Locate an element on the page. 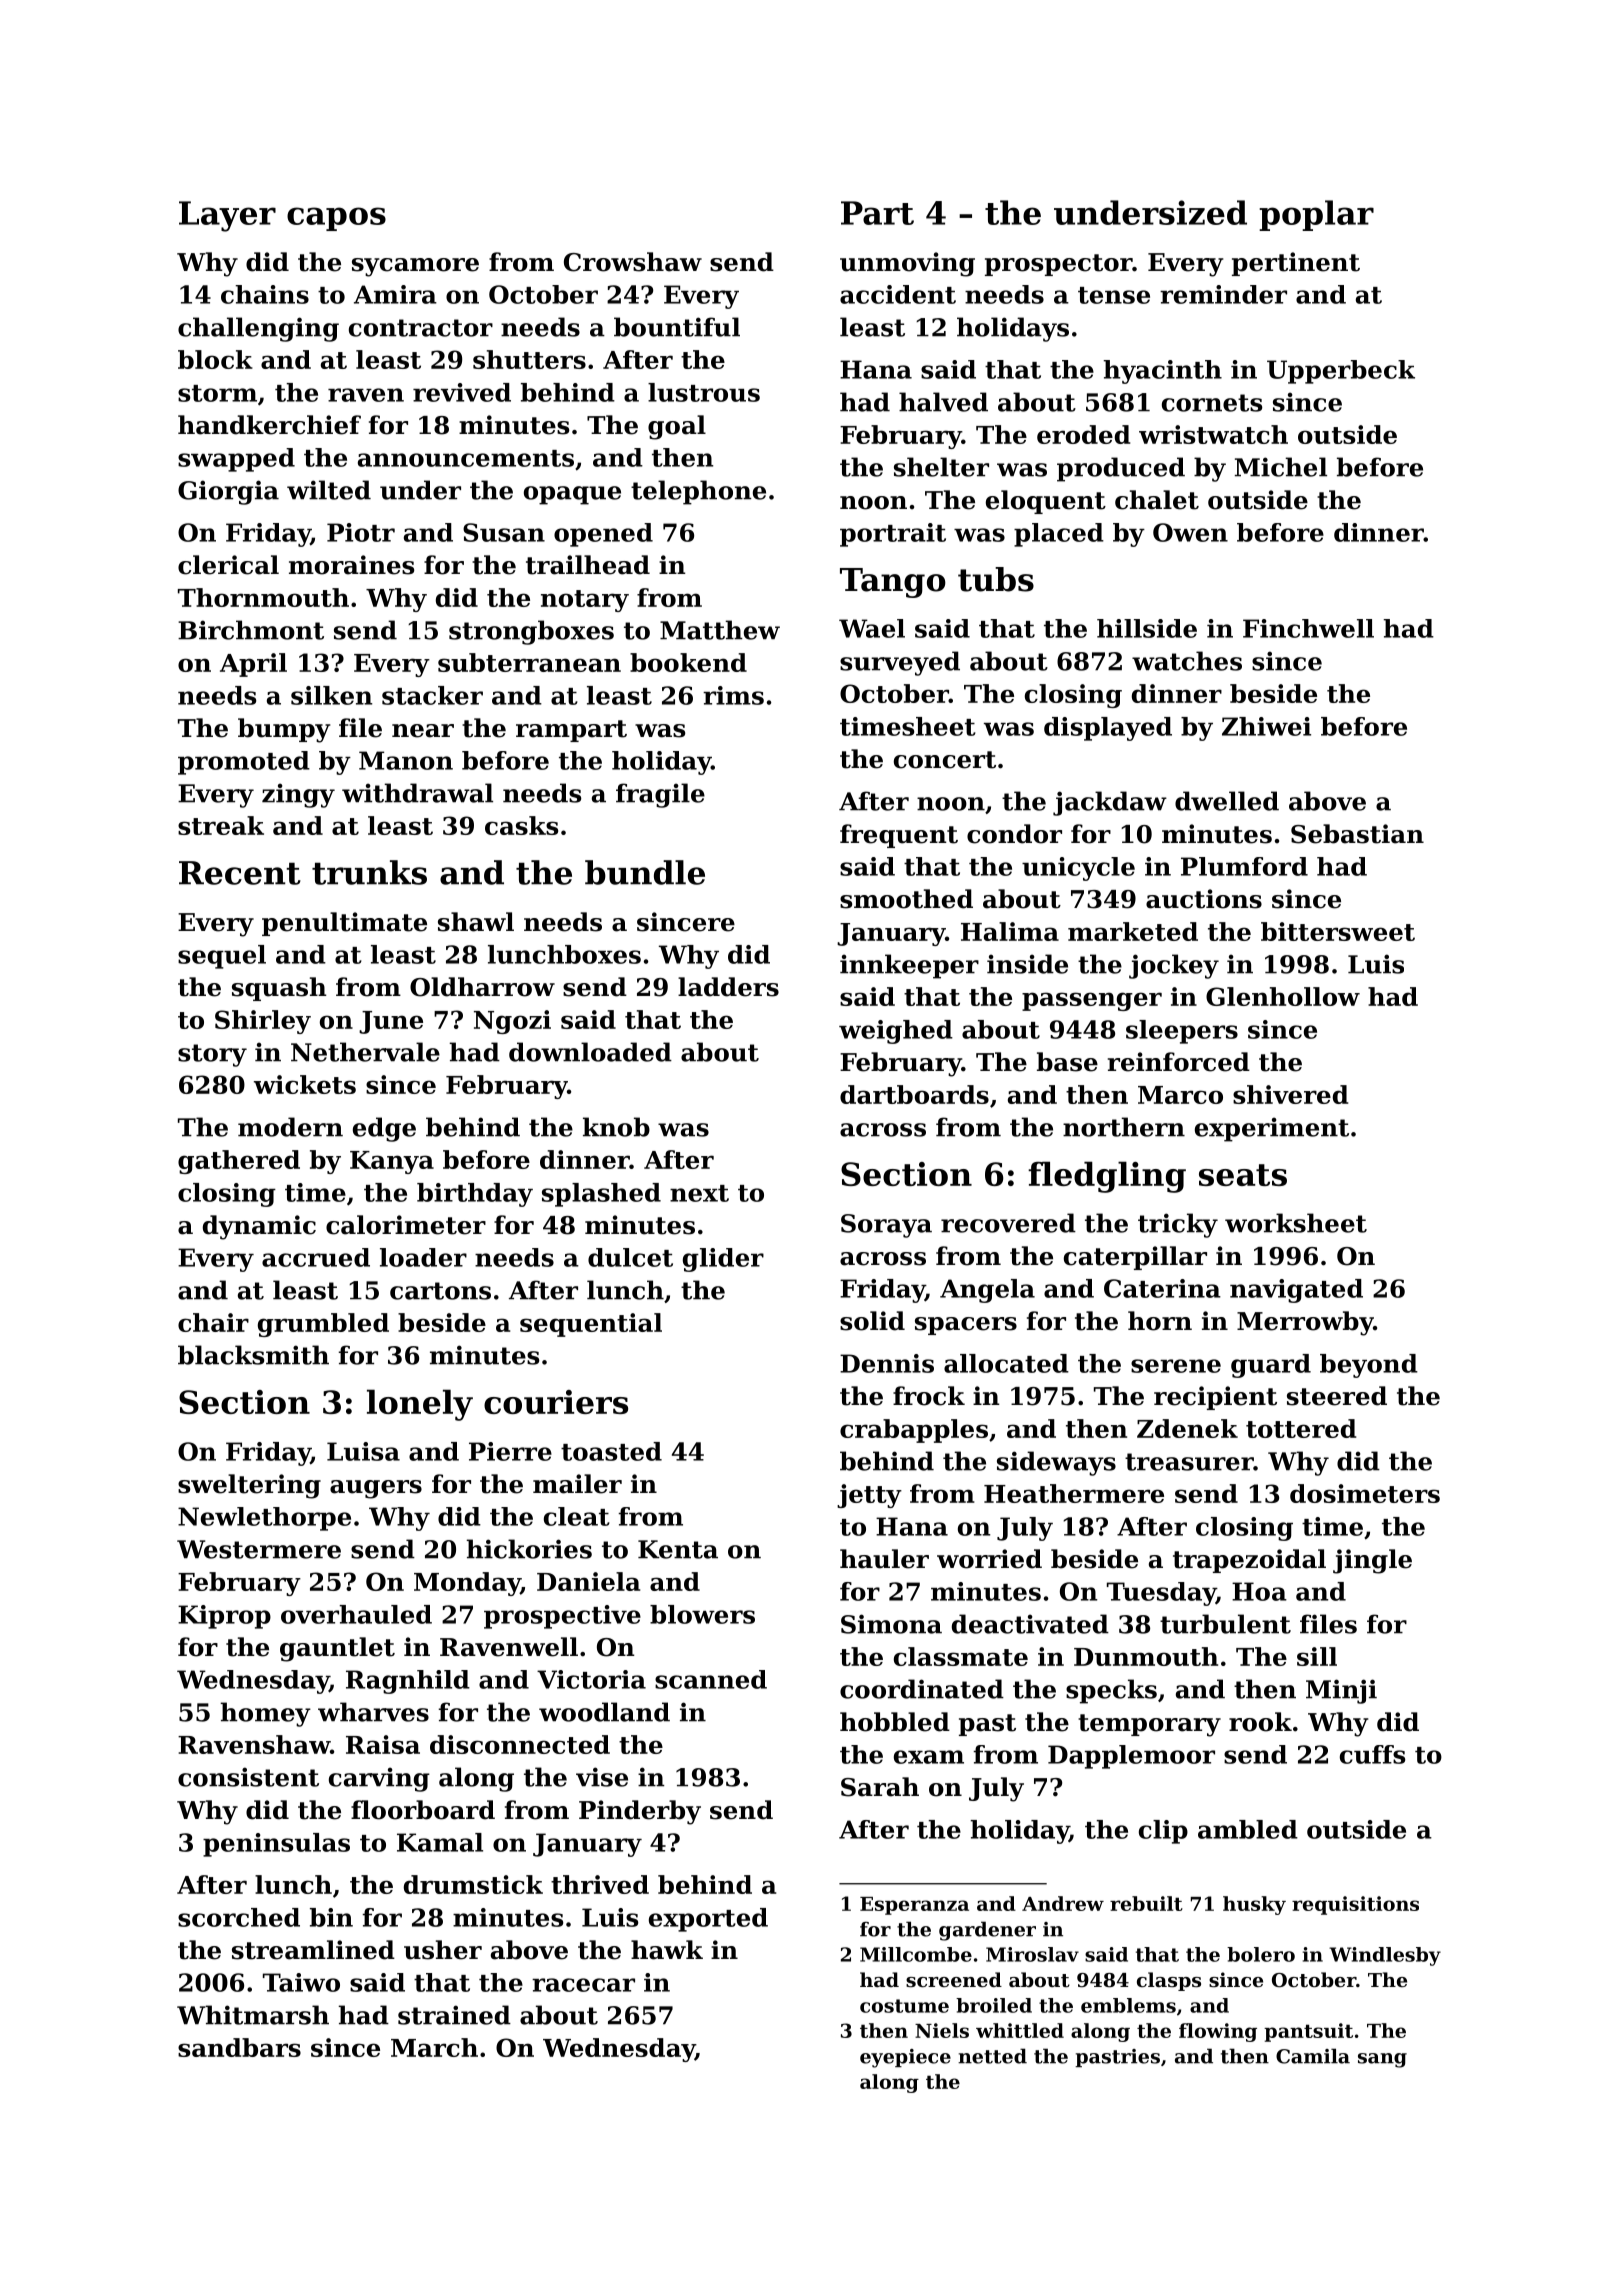  guard is located at coordinates (1271, 1366).
